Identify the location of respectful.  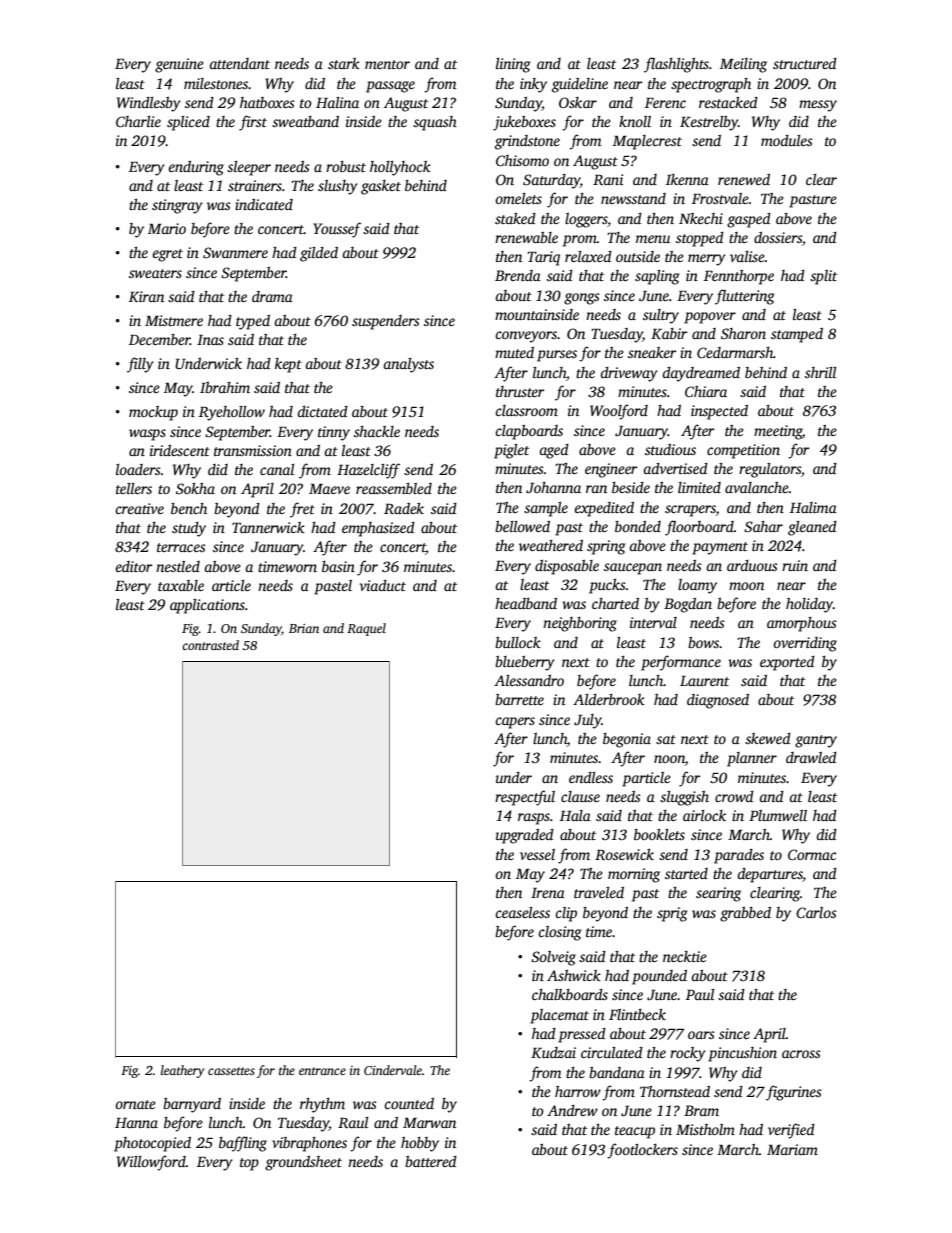
(525, 798).
